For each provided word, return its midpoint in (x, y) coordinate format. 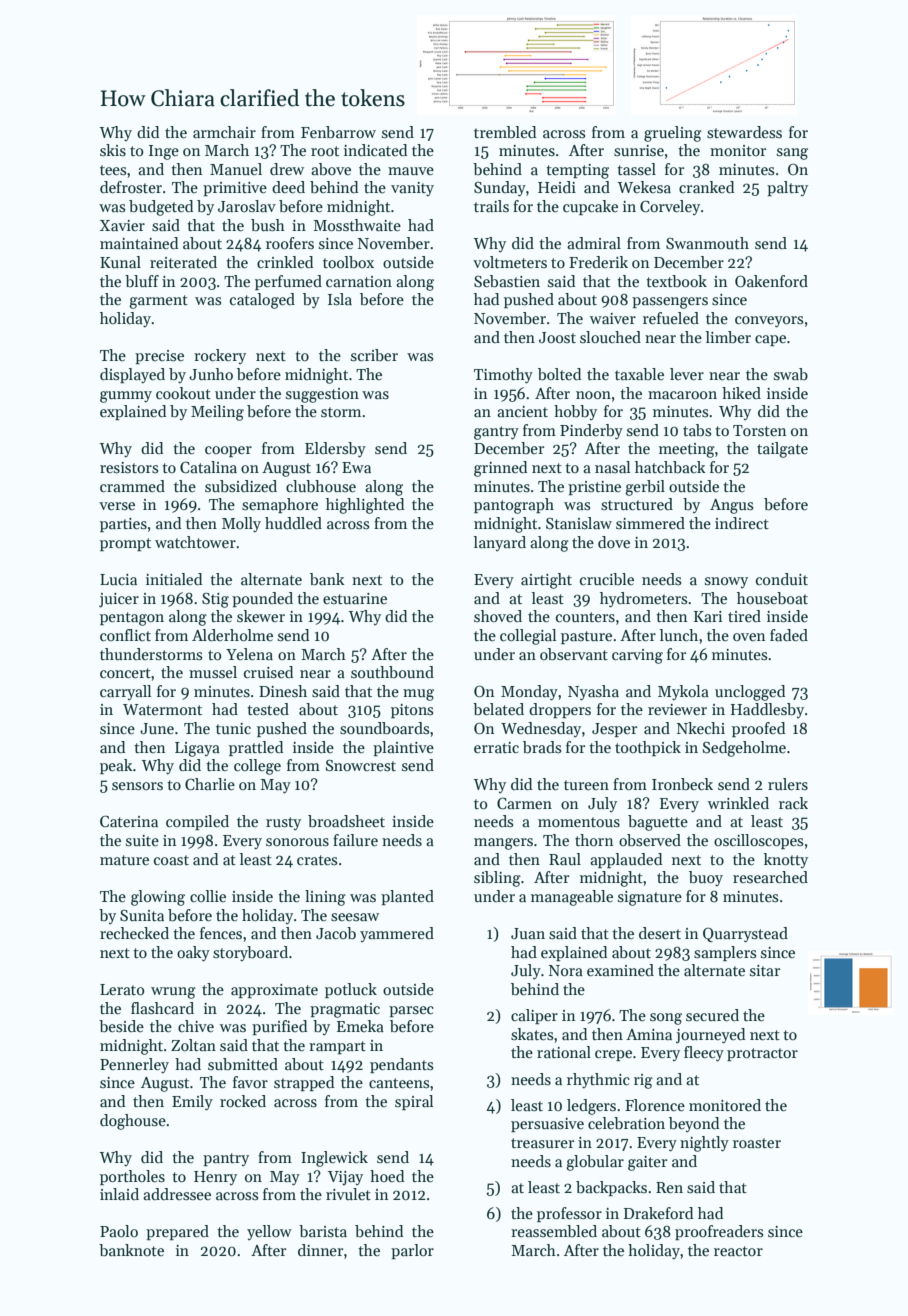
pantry (226, 1159)
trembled (505, 132)
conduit (782, 579)
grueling (673, 134)
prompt (125, 544)
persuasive (547, 1125)
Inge (164, 152)
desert (660, 933)
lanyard (500, 543)
